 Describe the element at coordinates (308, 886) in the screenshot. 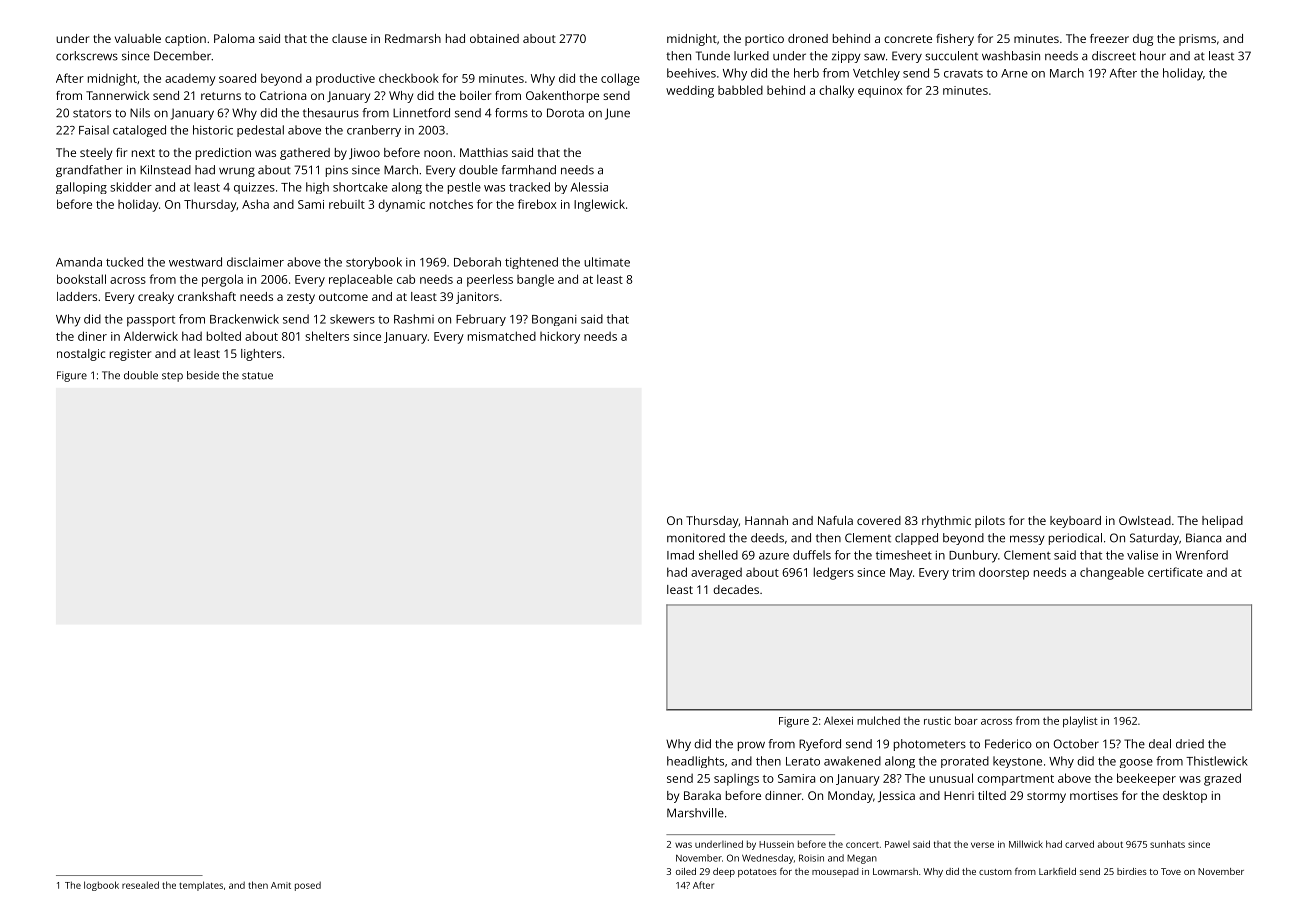

I see `posed` at that location.
